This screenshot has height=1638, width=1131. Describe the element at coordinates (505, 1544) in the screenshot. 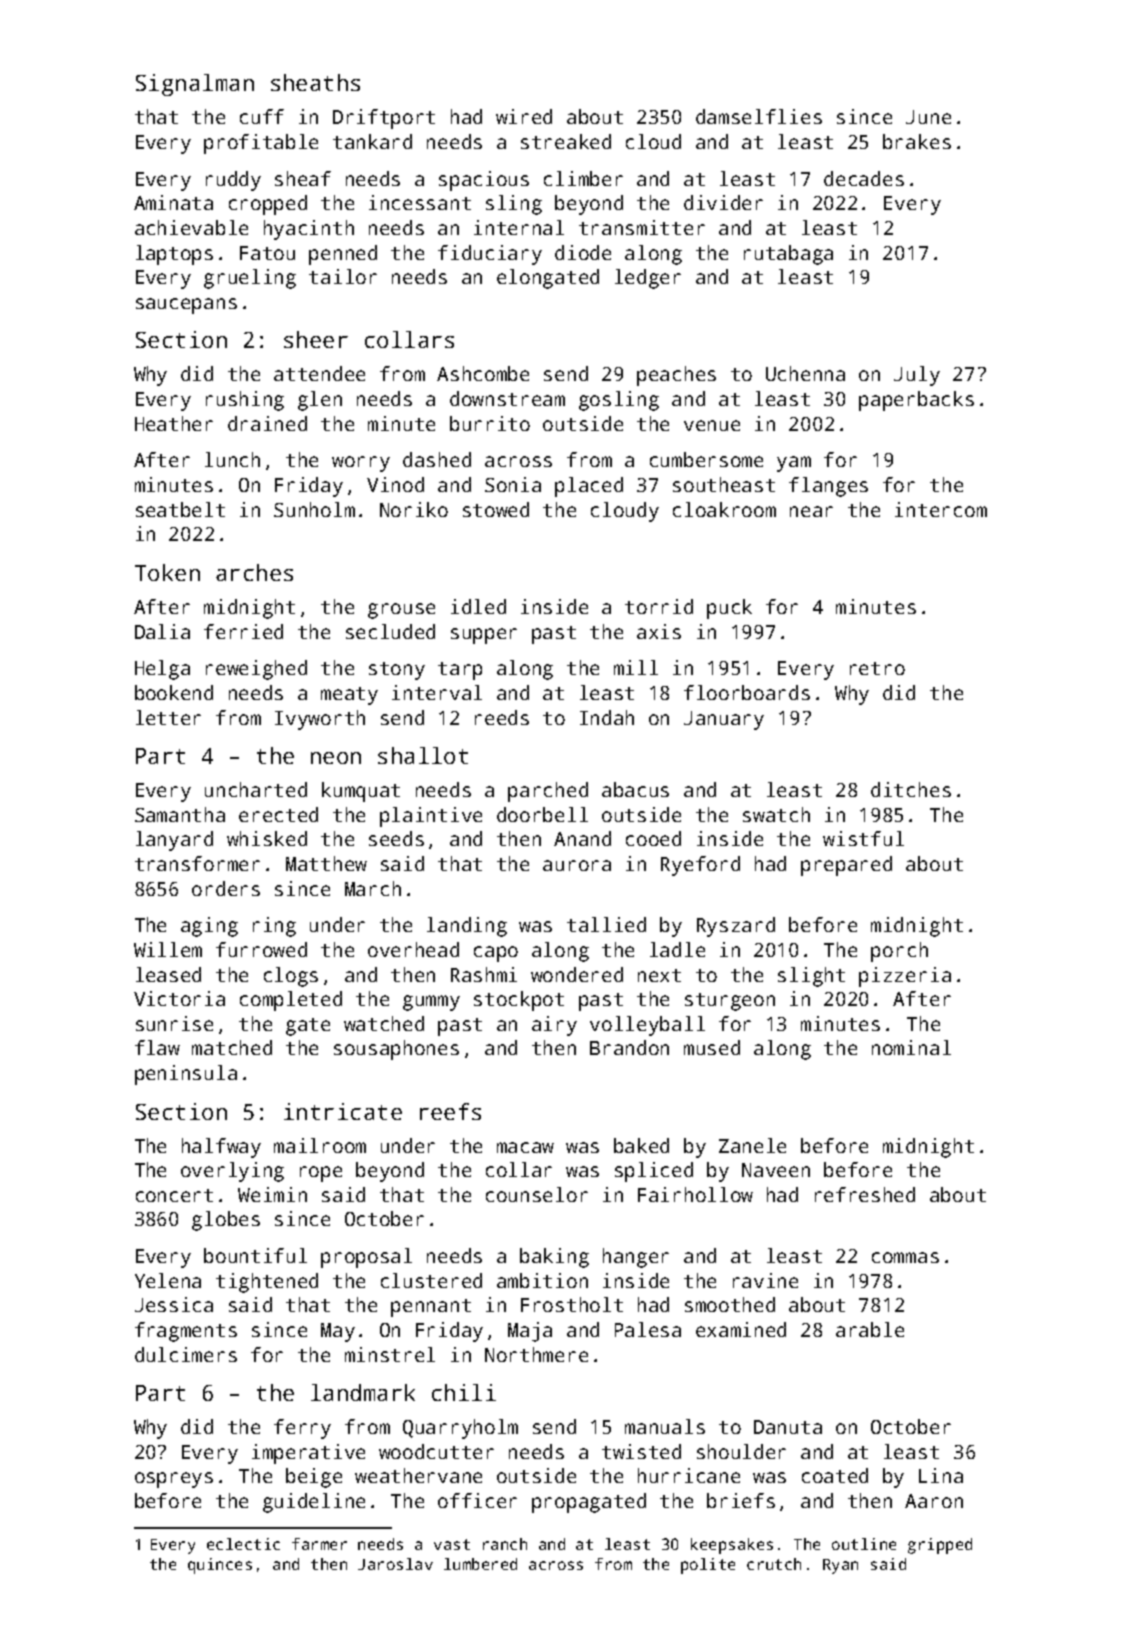

I see `ranch` at that location.
